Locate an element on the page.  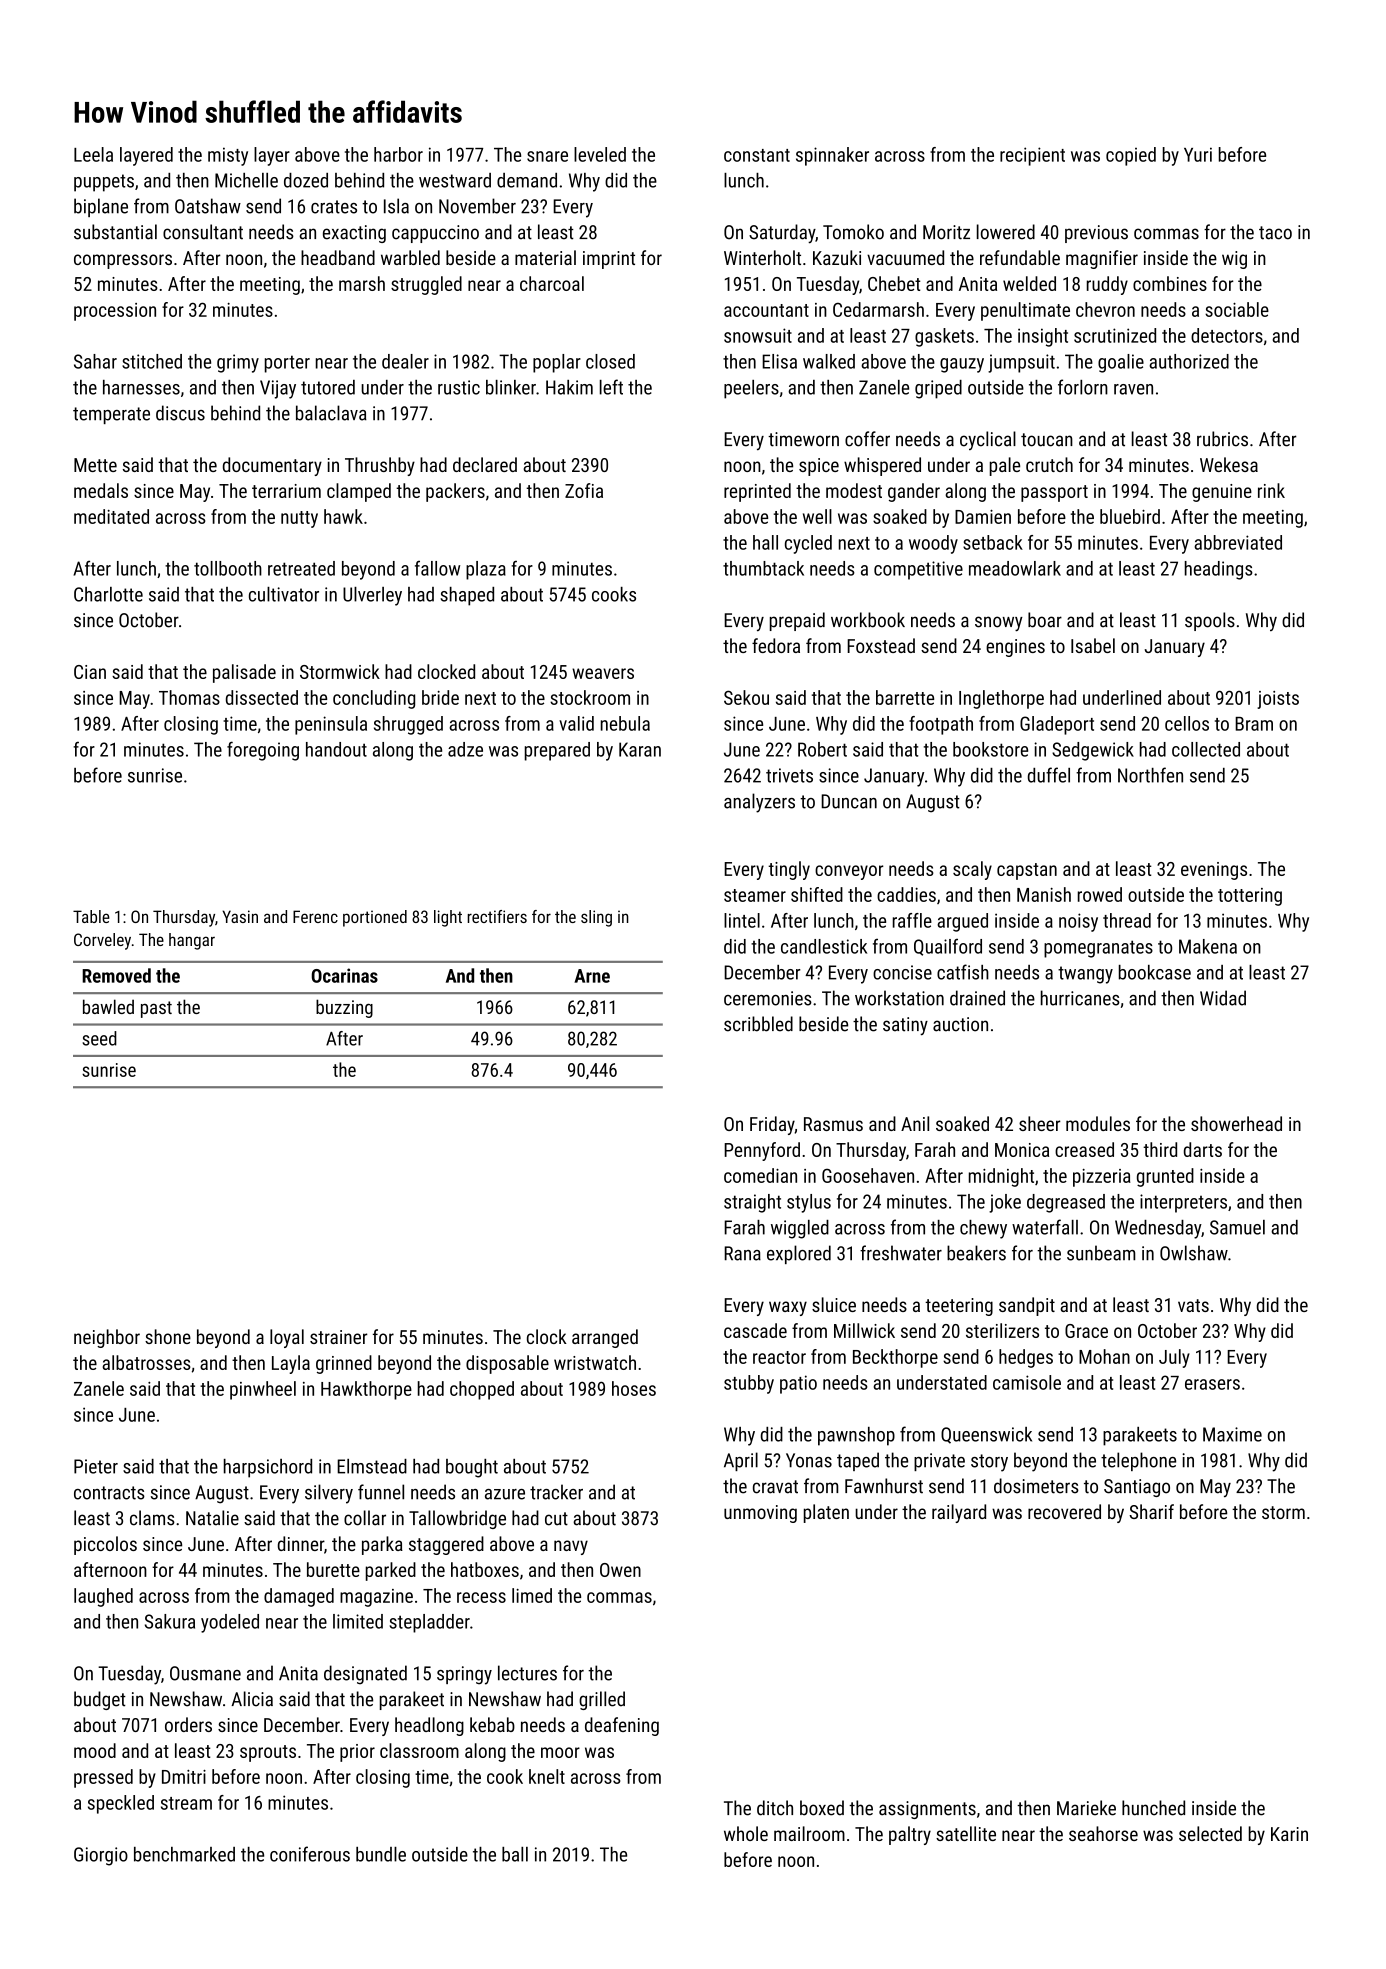
snare is located at coordinates (547, 156).
